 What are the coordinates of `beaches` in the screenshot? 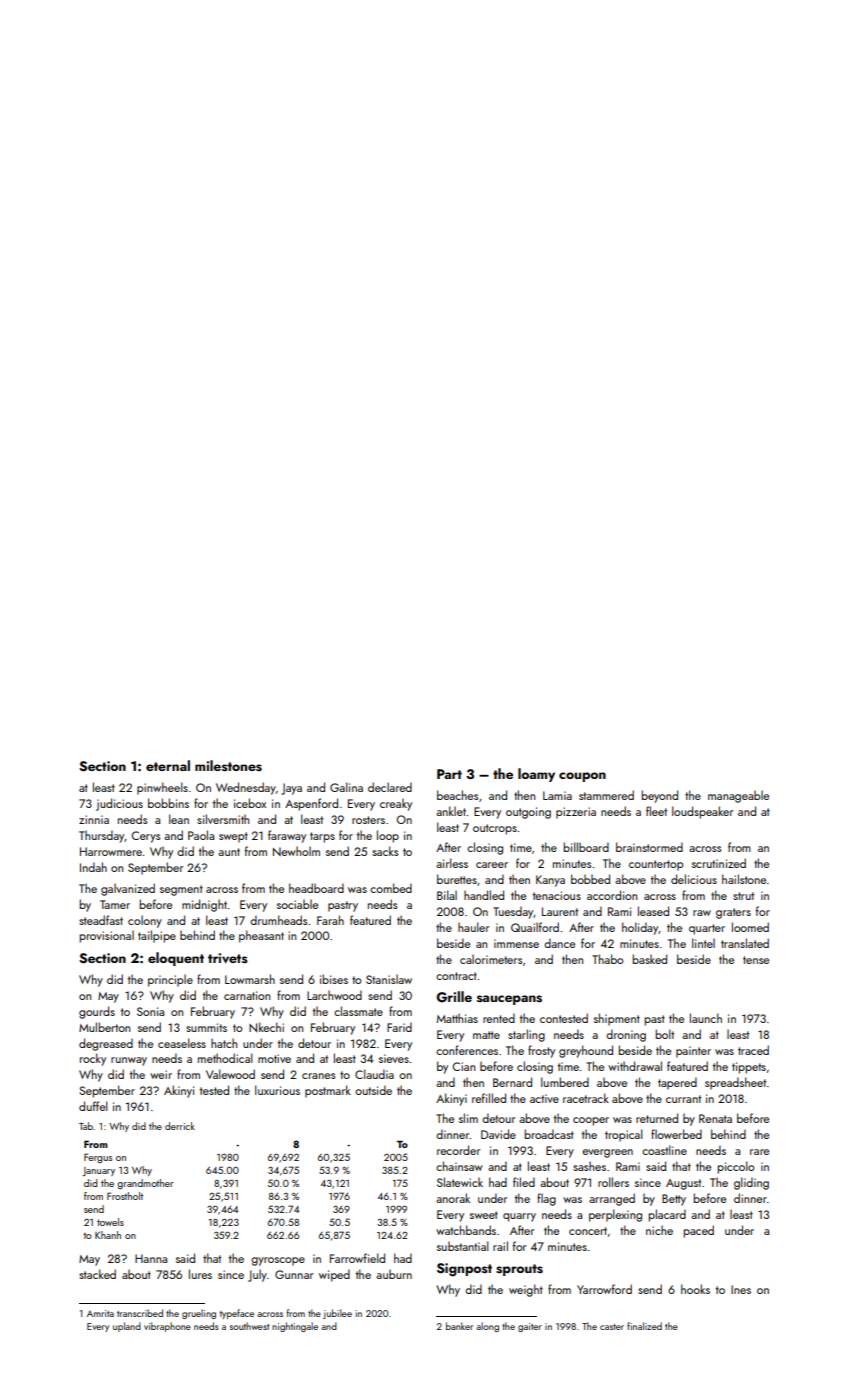 It's located at (457, 795).
